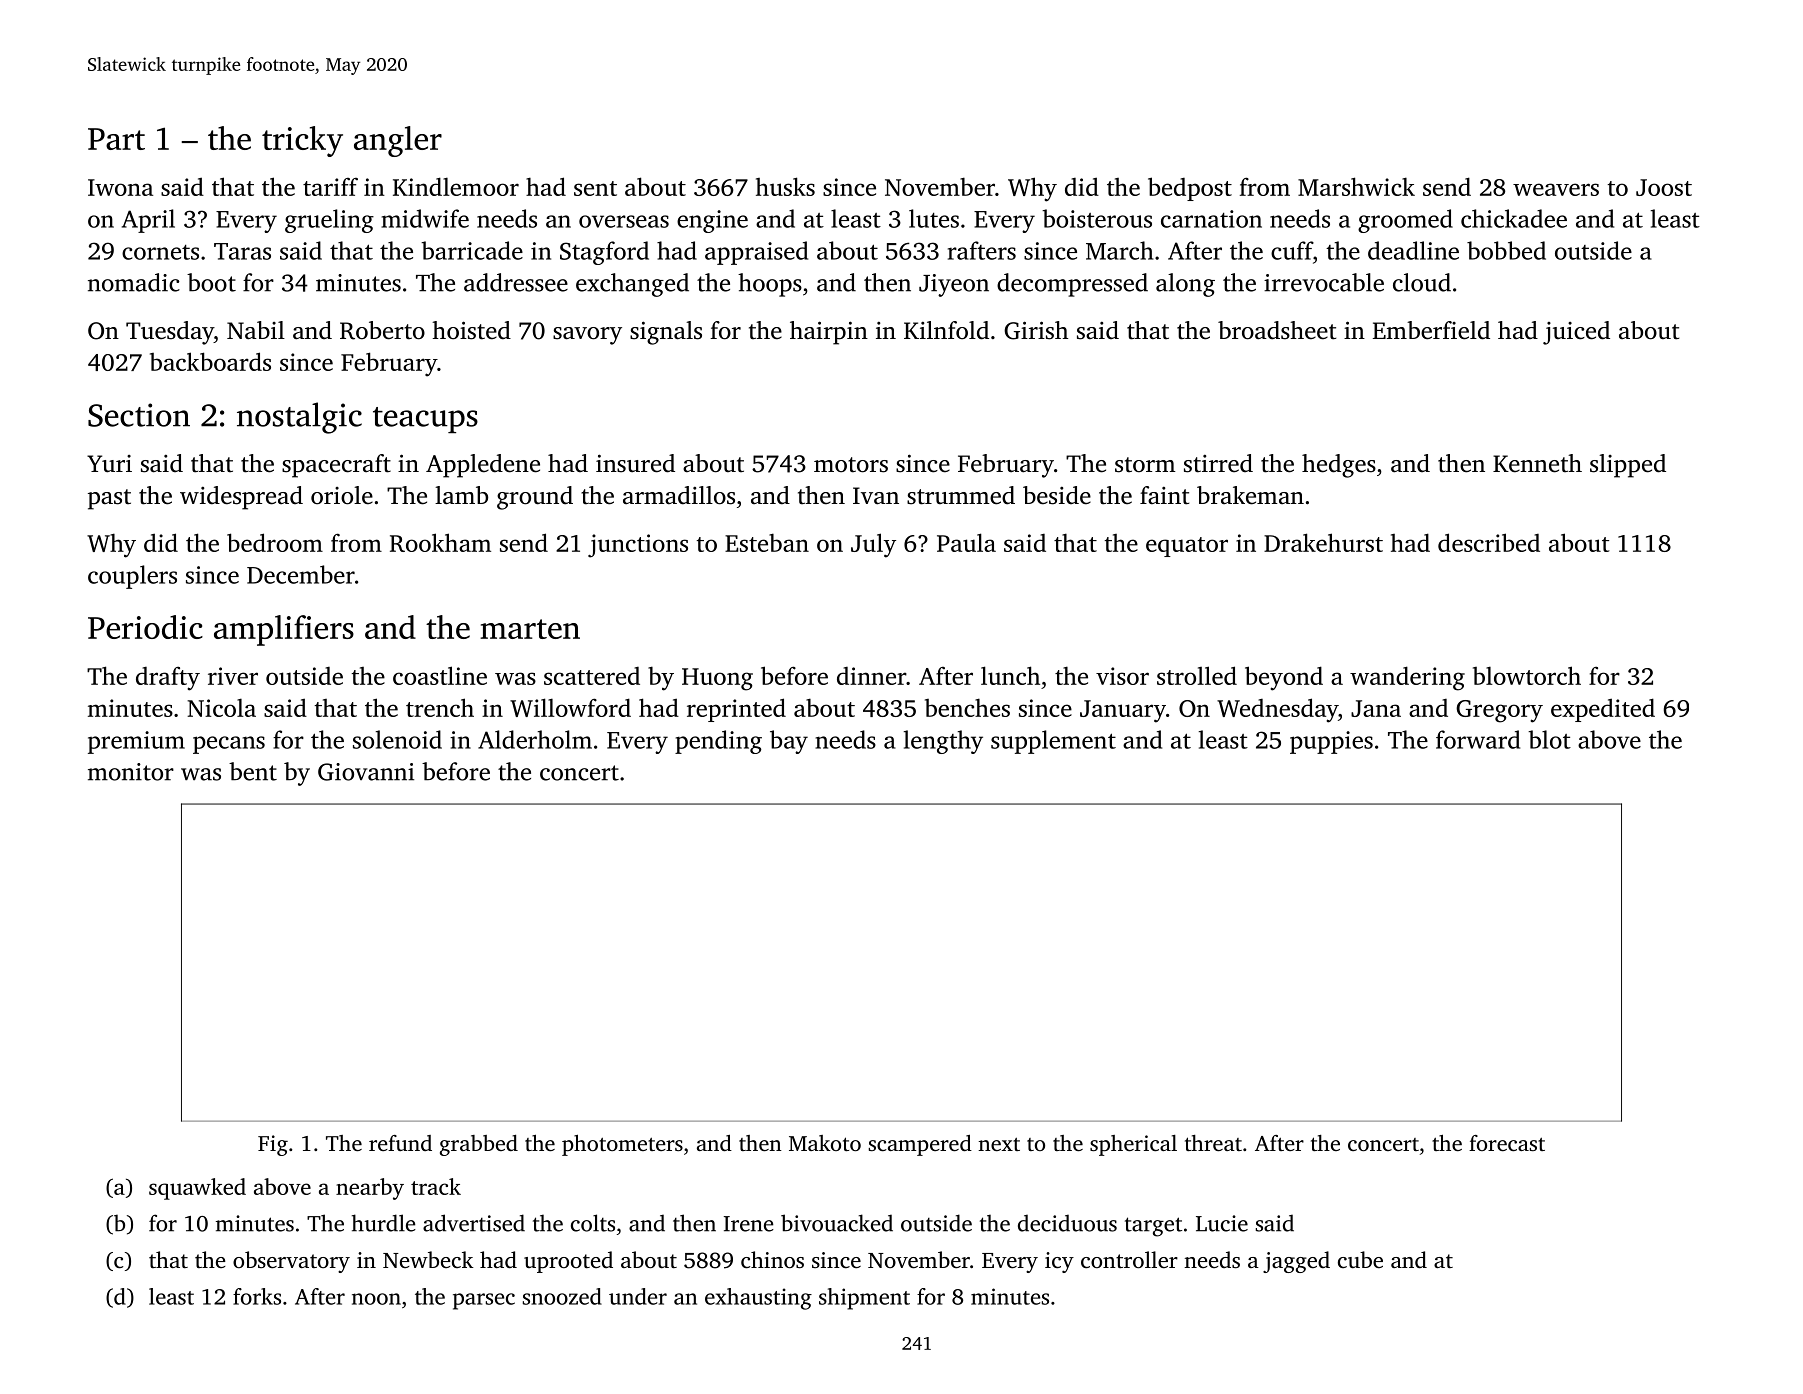 Image resolution: width=1803 pixels, height=1394 pixels. What do you see at coordinates (1360, 1259) in the screenshot?
I see `cube` at bounding box center [1360, 1259].
